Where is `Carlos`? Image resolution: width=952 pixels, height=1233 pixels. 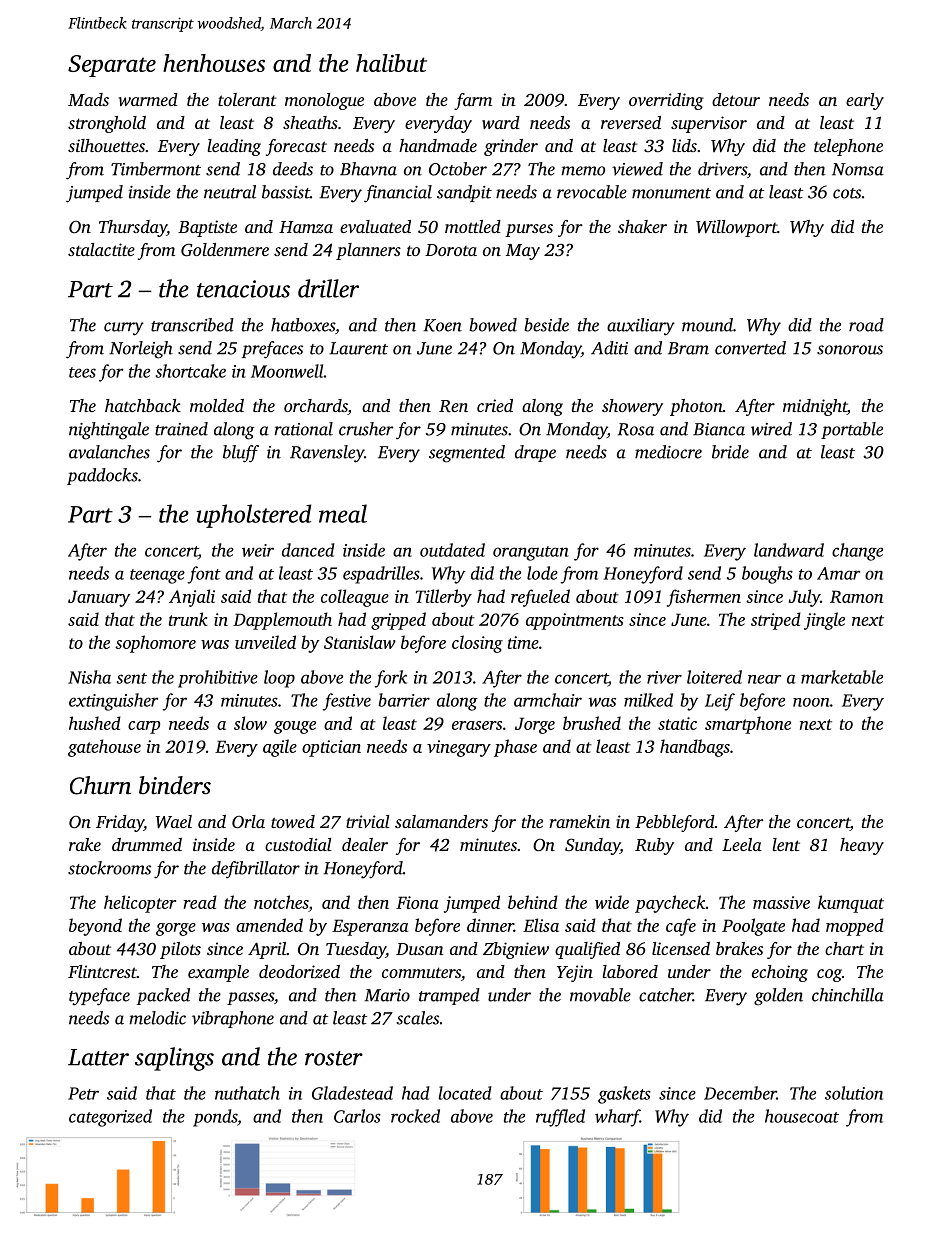 Carlos is located at coordinates (357, 1116).
